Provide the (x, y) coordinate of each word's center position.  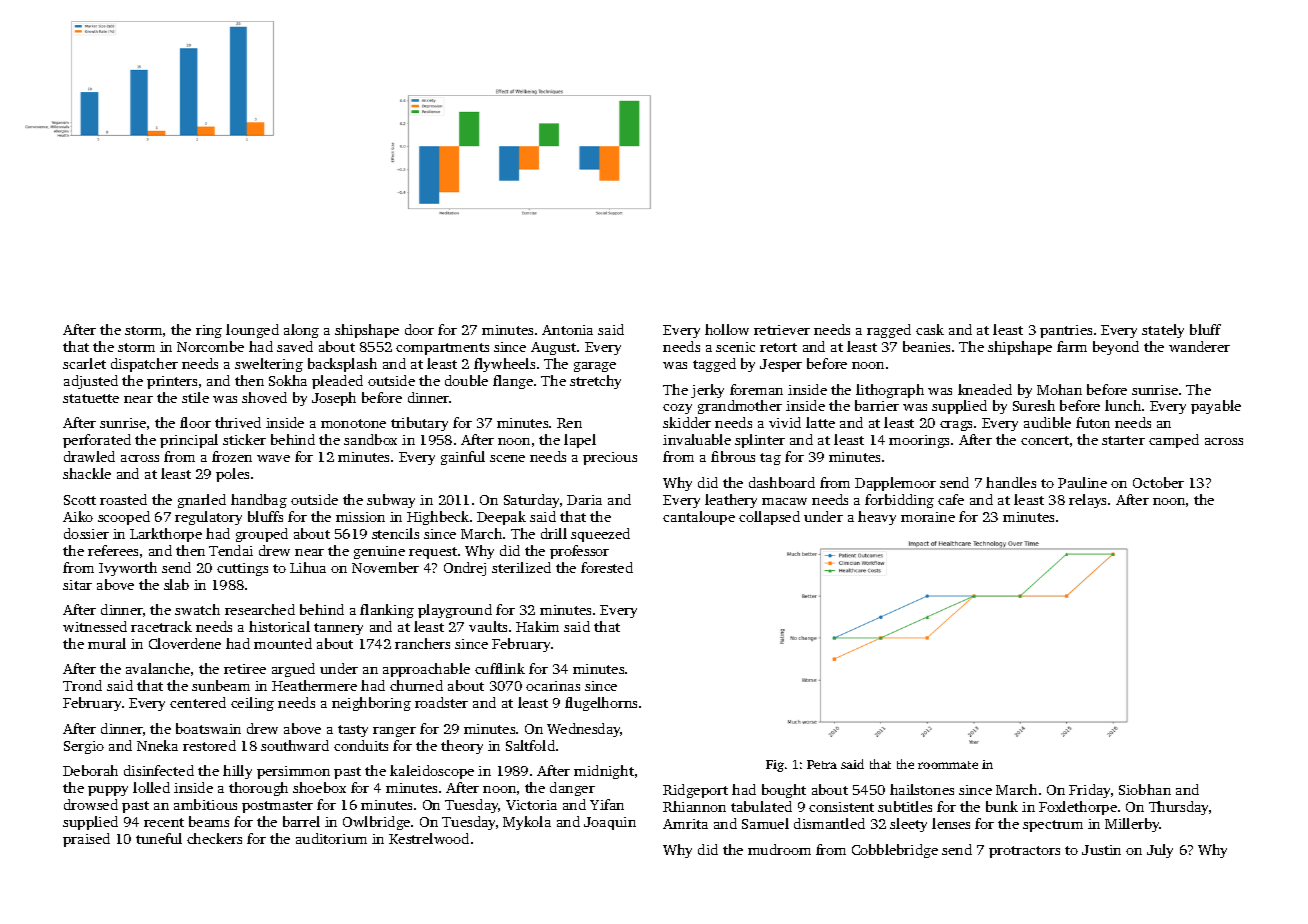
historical (279, 626)
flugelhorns (601, 704)
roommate (948, 765)
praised (86, 840)
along (301, 331)
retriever (782, 330)
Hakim (537, 626)
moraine (928, 517)
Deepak (501, 518)
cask (930, 329)
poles (232, 475)
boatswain (208, 728)
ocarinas (553, 686)
